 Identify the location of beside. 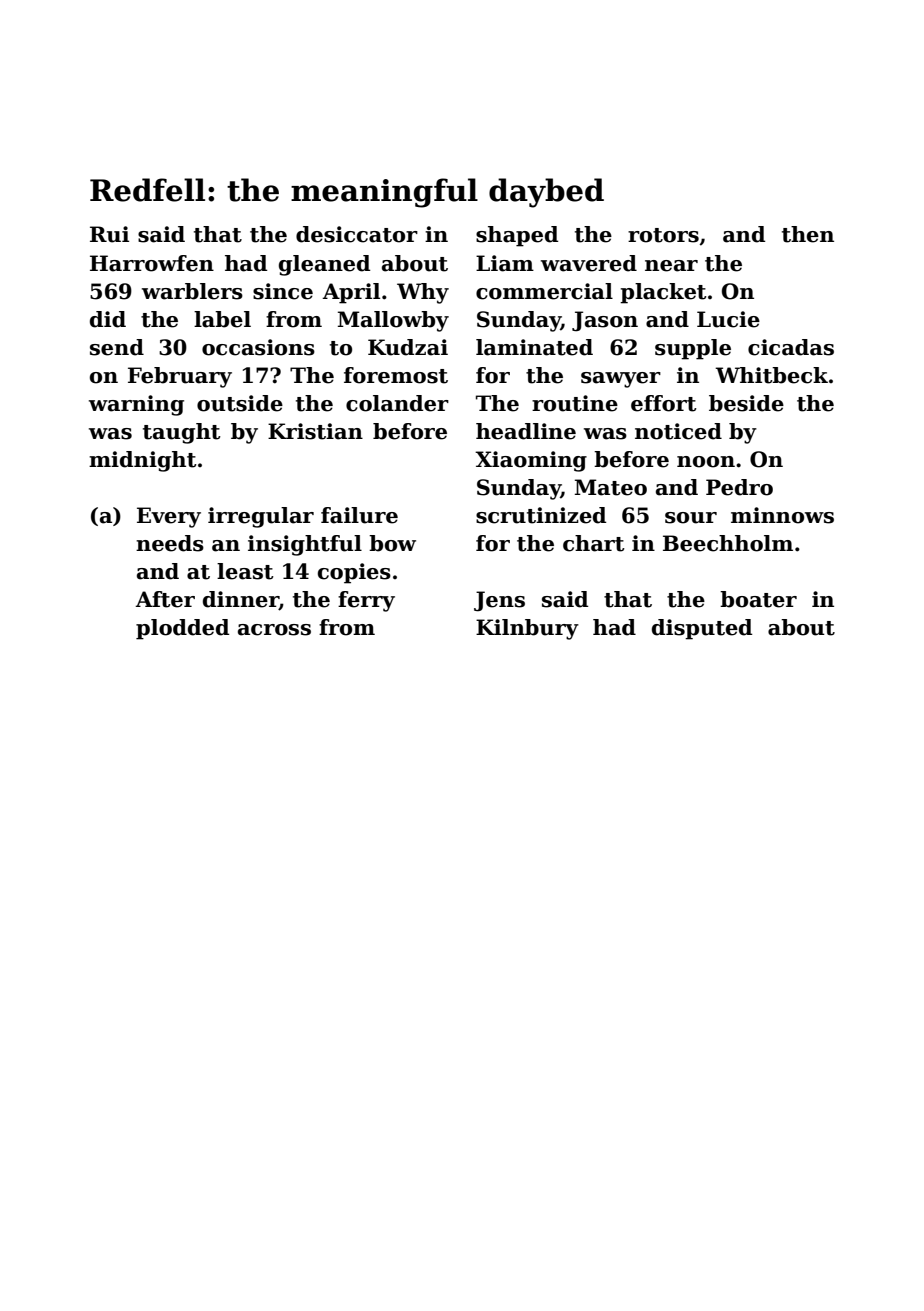
(746, 403).
